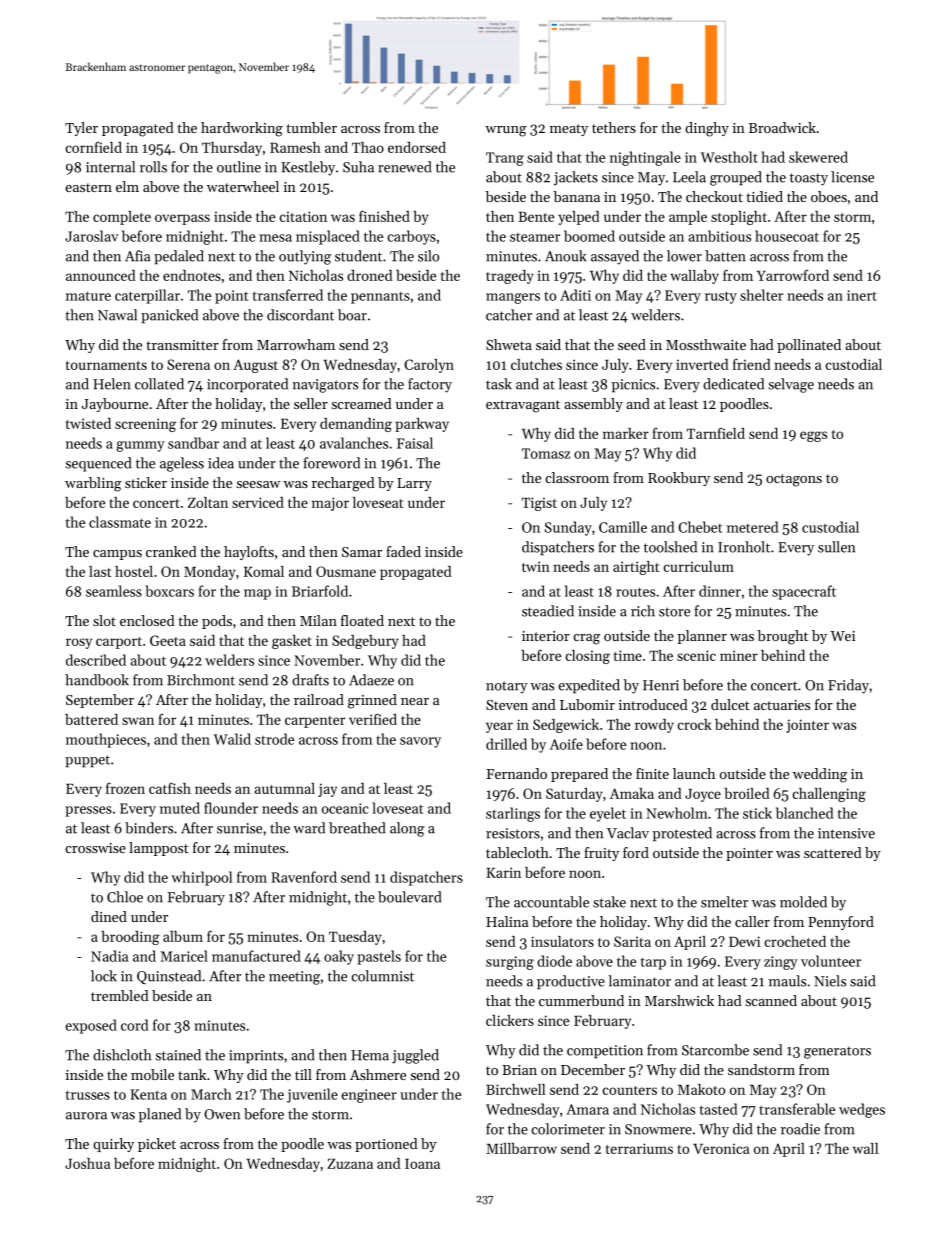 Image resolution: width=952 pixels, height=1233 pixels. Describe the element at coordinates (264, 571) in the image. I see `Komal` at that location.
